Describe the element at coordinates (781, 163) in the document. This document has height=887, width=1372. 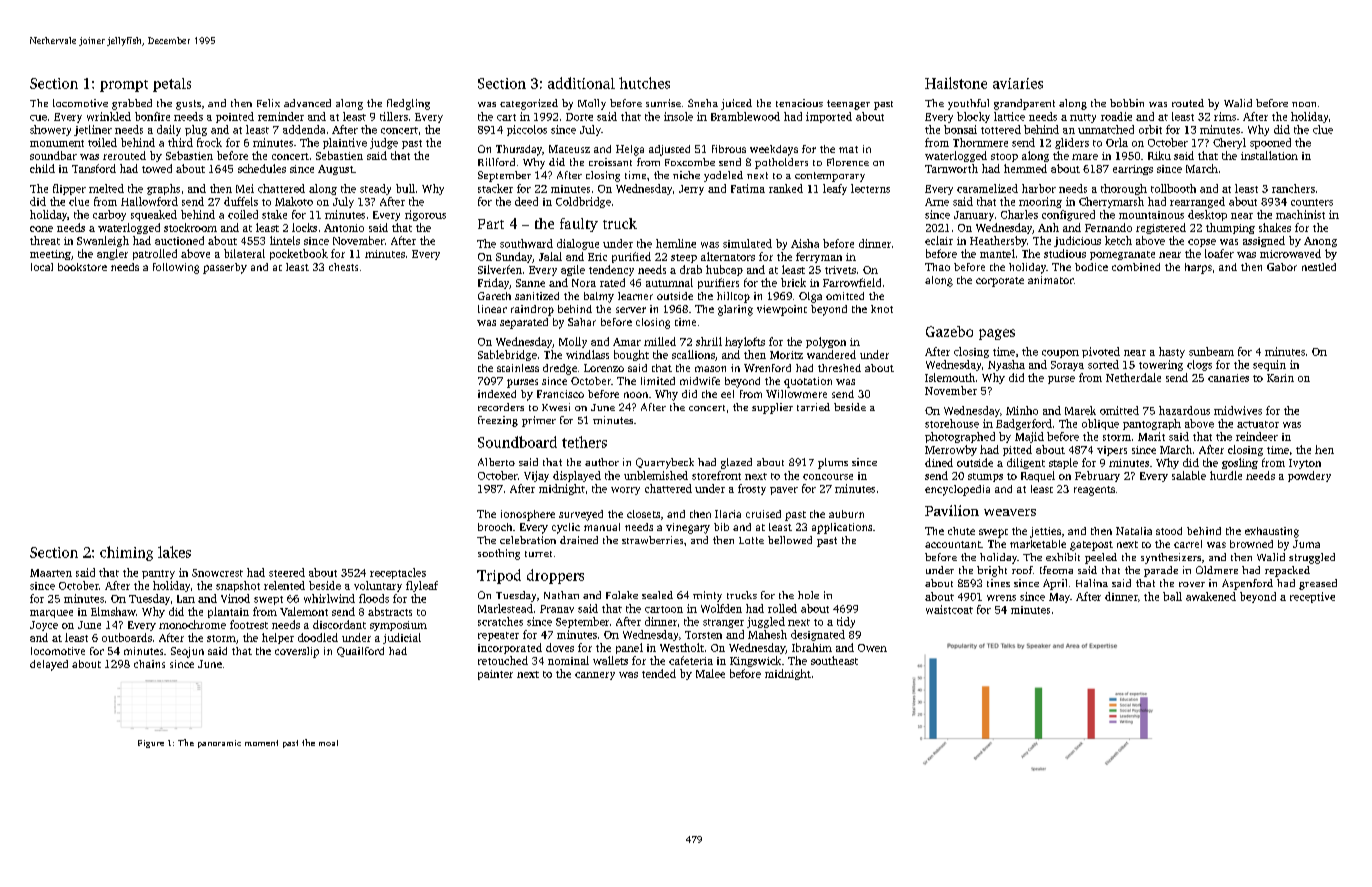
I see `potholders` at that location.
